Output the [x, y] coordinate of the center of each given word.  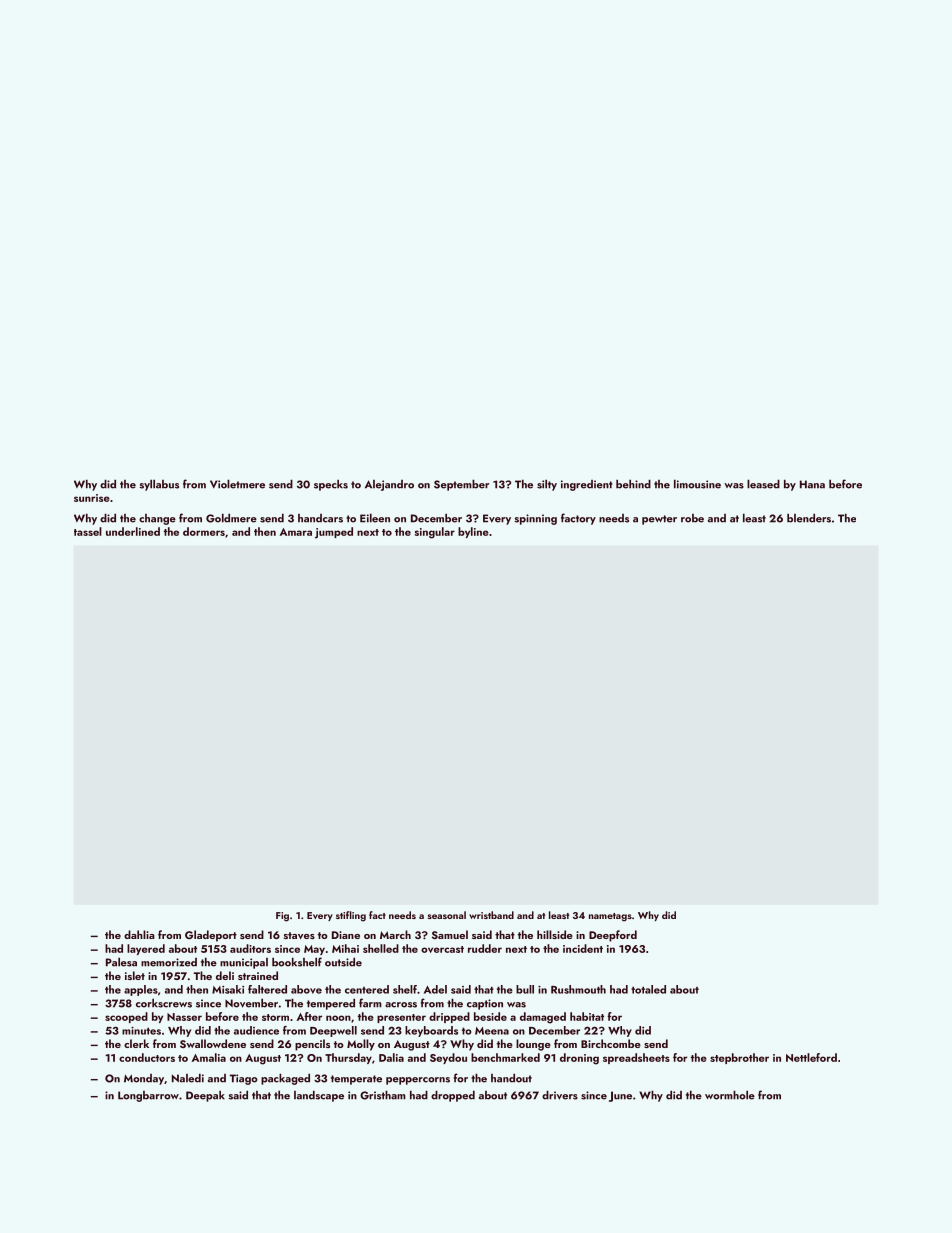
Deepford [613, 936]
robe [692, 518]
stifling [351, 916]
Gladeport [211, 936]
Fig [282, 917]
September [461, 485]
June [620, 1096]
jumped [334, 533]
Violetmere [237, 484]
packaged [285, 1079]
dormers [204, 531]
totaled [648, 989]
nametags [610, 917]
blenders [809, 518]
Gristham [383, 1095]
